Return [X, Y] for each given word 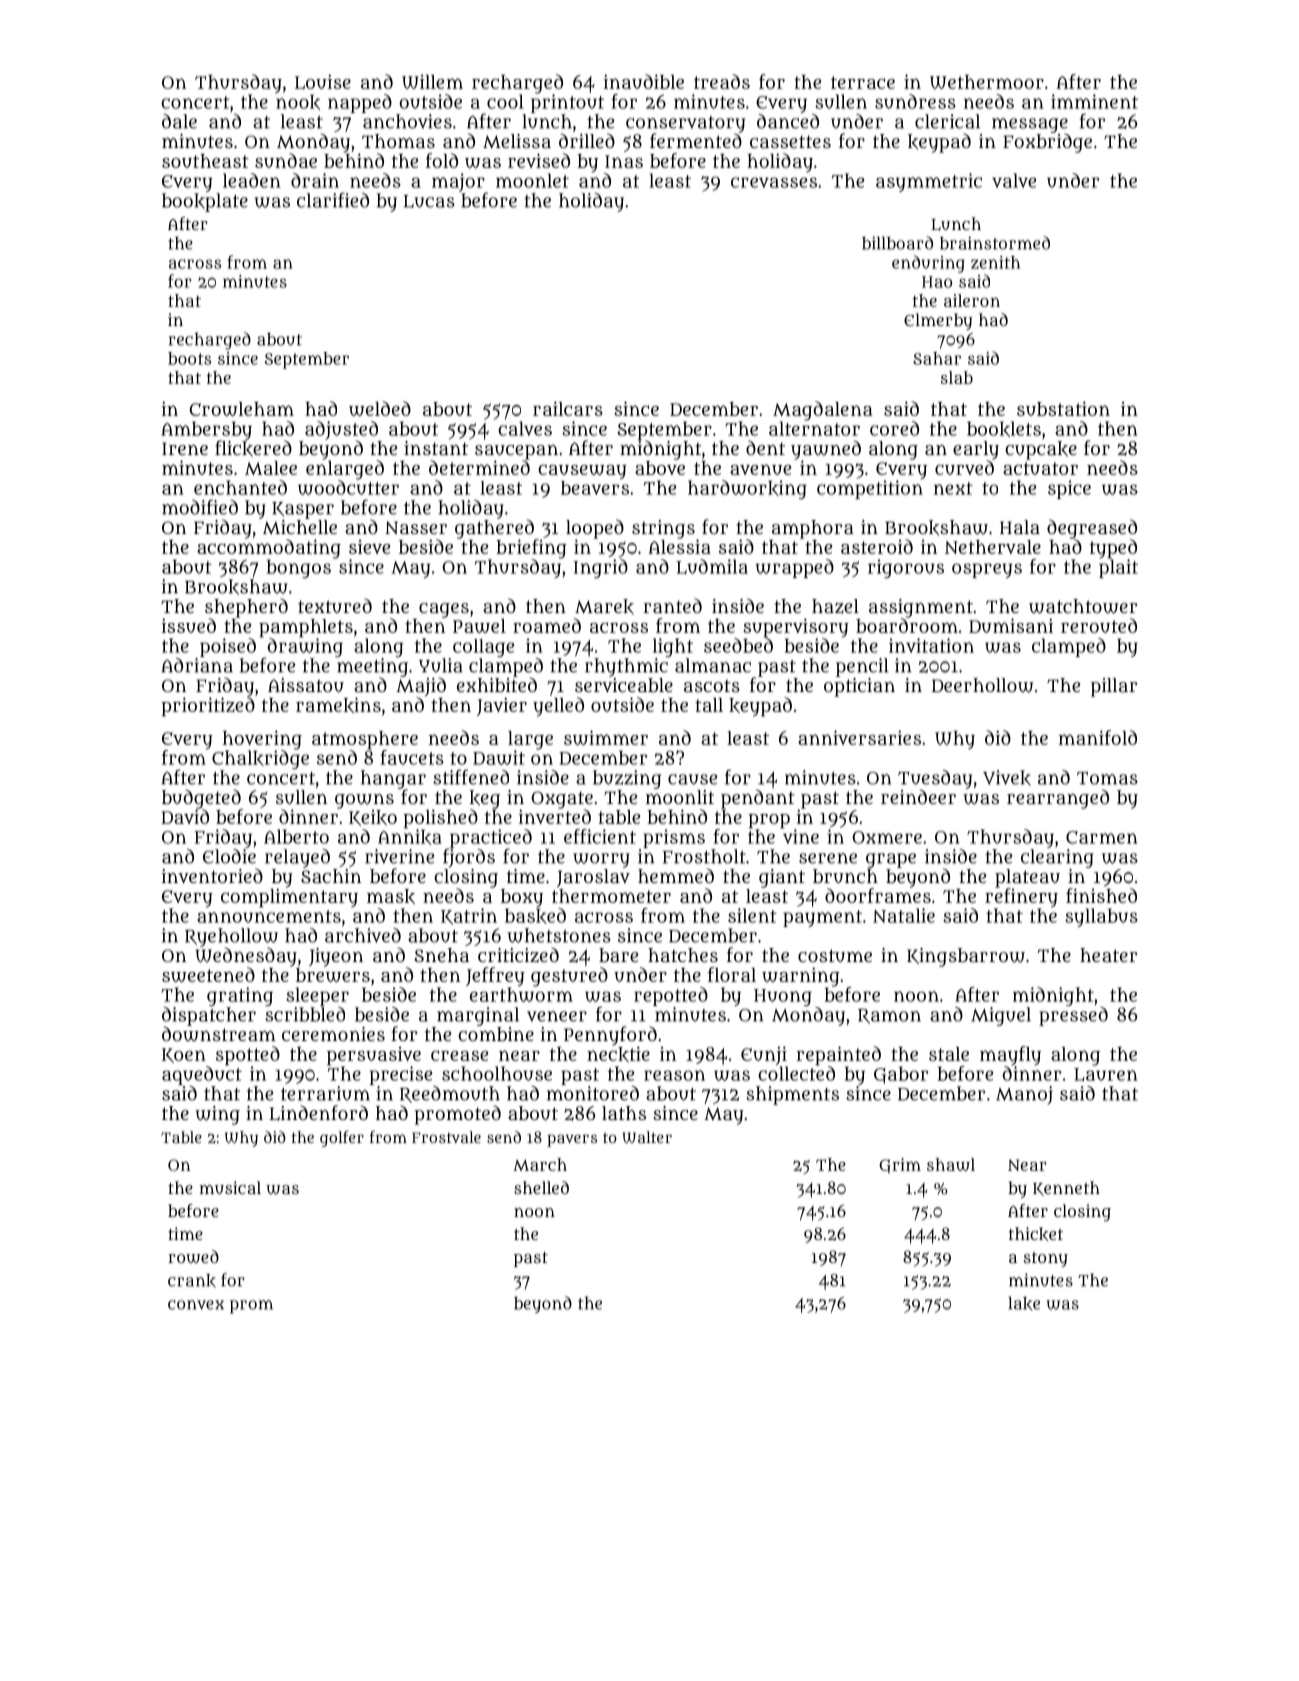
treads [722, 81]
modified [200, 507]
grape [891, 860]
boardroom [907, 625]
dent [765, 447]
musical [230, 1187]
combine [496, 1034]
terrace [863, 82]
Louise [323, 81]
